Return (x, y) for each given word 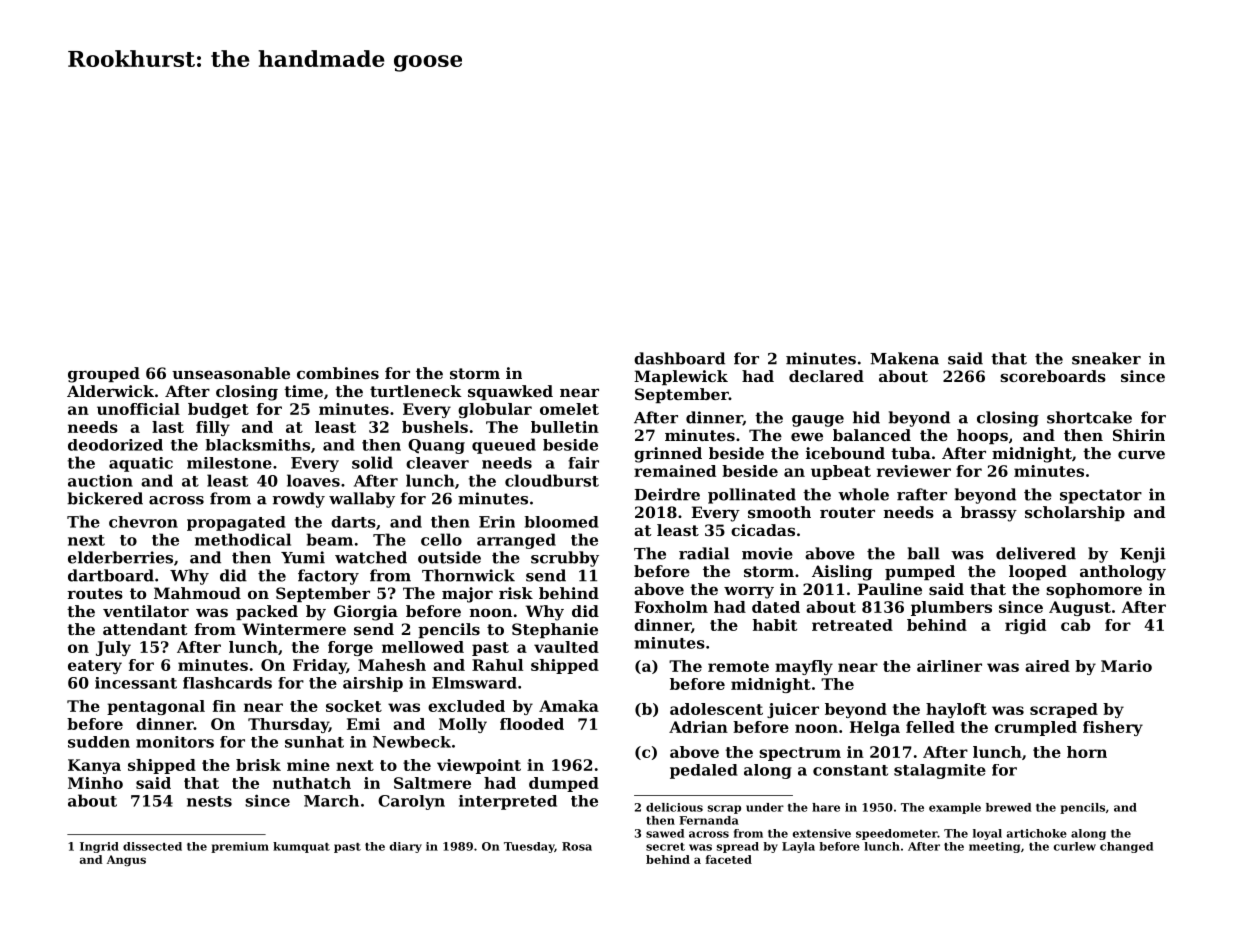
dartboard (111, 575)
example (955, 808)
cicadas (763, 530)
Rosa (577, 846)
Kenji (1142, 555)
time (303, 391)
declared (826, 376)
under (765, 807)
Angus (126, 860)
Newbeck (412, 742)
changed (1126, 847)
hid (866, 417)
